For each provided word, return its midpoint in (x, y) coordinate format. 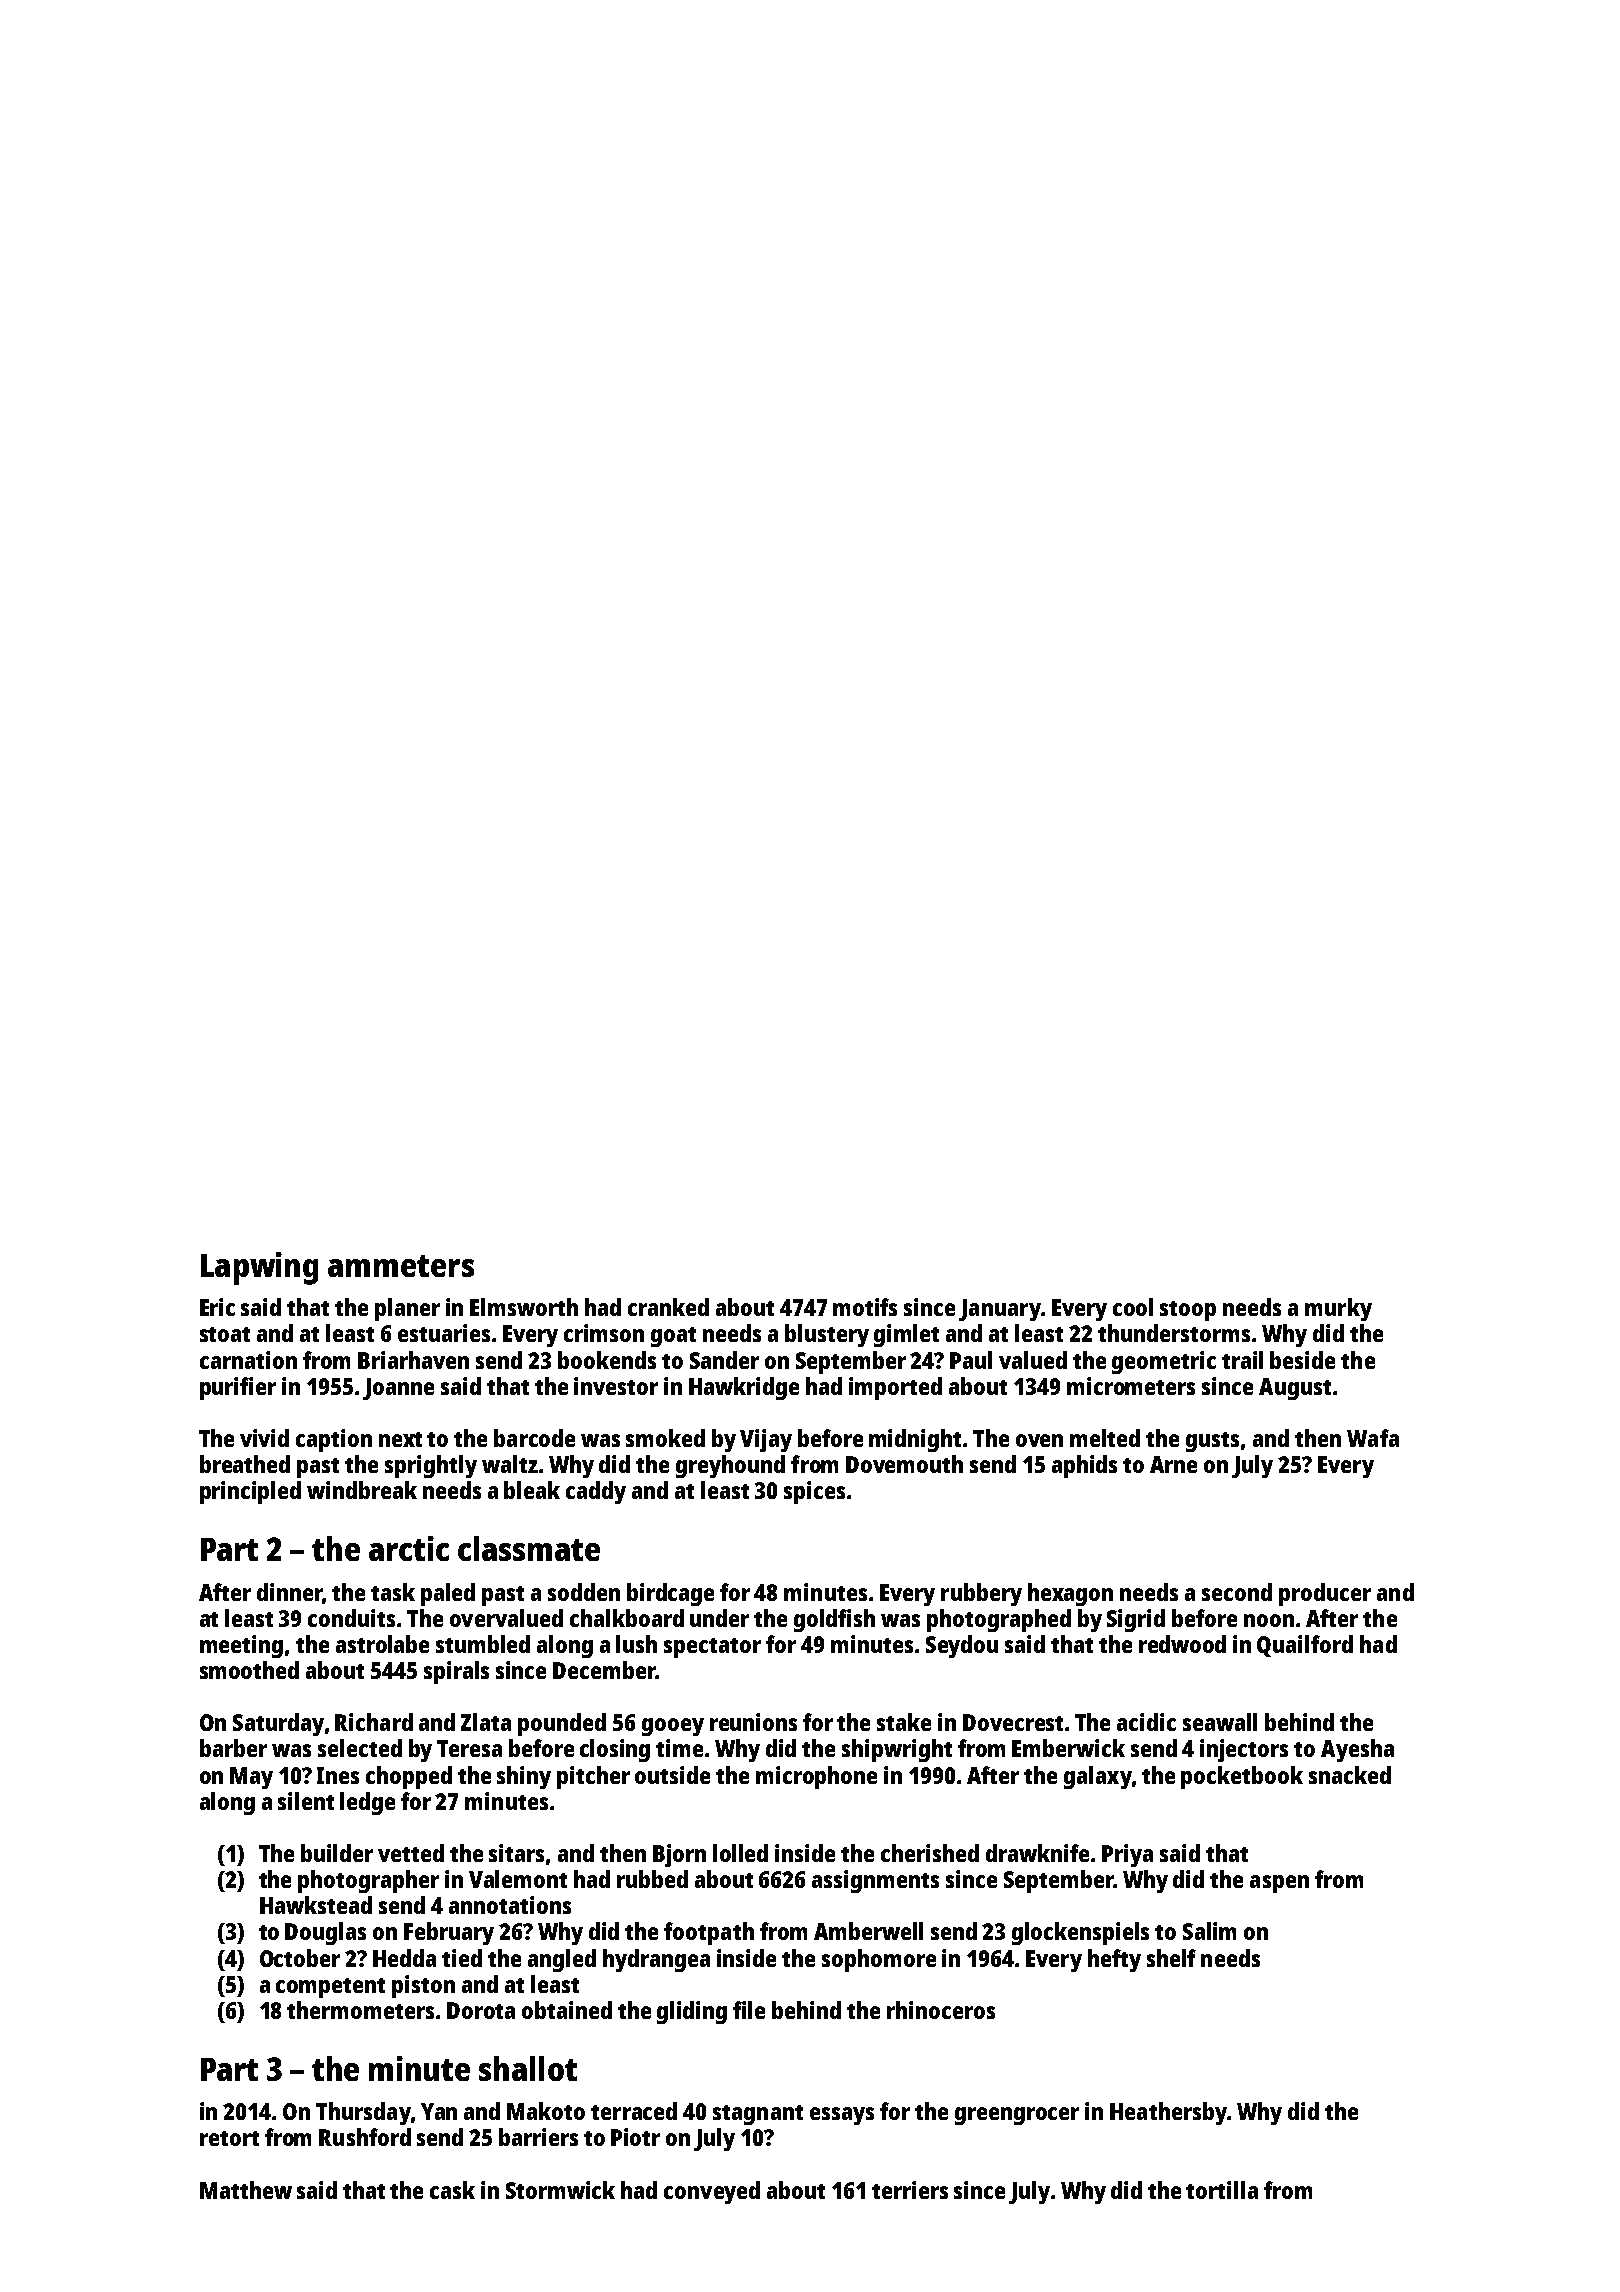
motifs (865, 1307)
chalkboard (627, 1618)
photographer (368, 1881)
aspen (1279, 1884)
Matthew (246, 2190)
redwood (1182, 1644)
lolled (740, 1853)
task (393, 1592)
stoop (1188, 1311)
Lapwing (259, 1268)
